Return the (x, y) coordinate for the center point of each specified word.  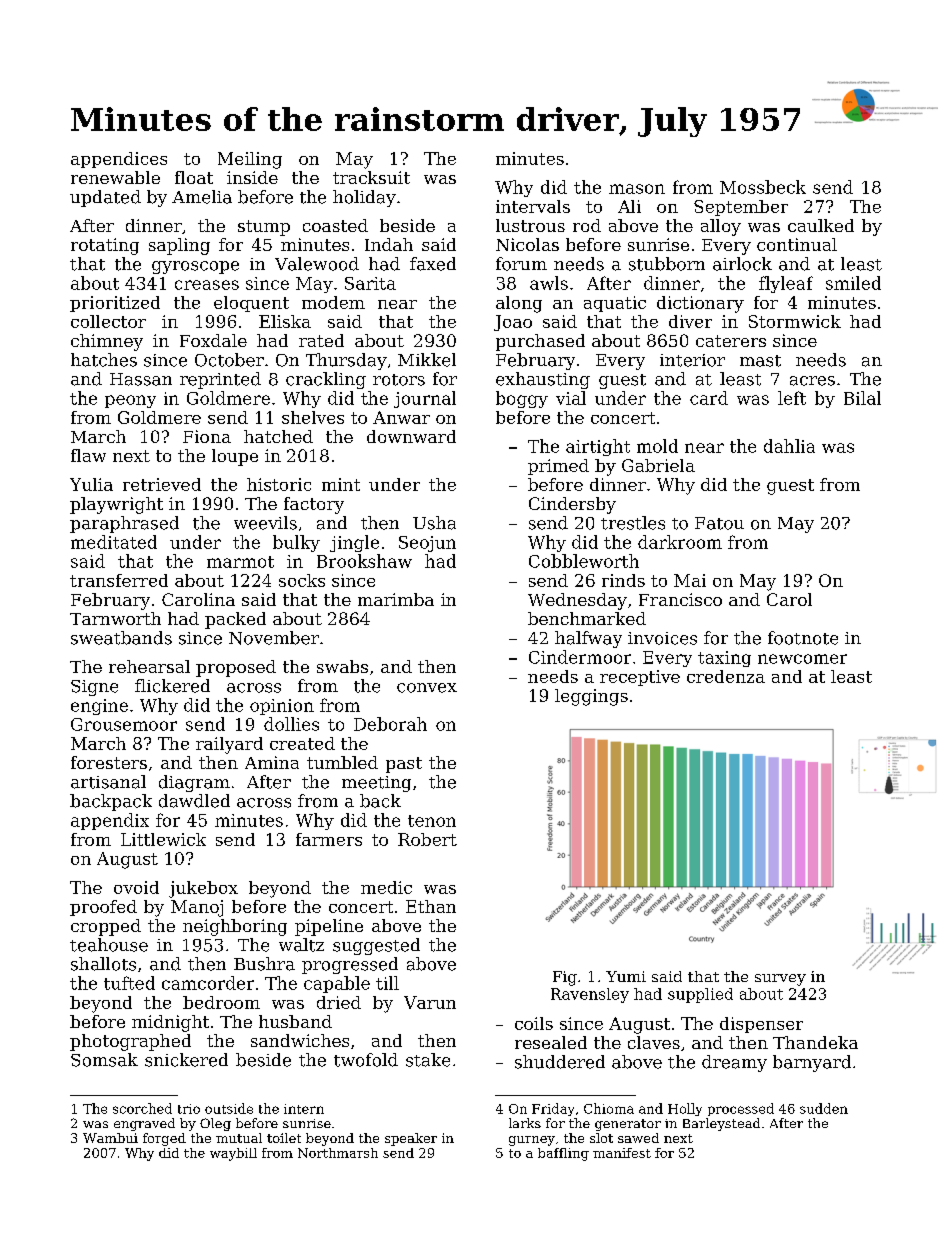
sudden (824, 1108)
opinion (282, 707)
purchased (540, 342)
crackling (326, 380)
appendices (119, 160)
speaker (411, 1139)
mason (637, 189)
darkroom (680, 542)
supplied (700, 995)
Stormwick (795, 321)
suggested (376, 946)
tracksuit (371, 177)
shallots (103, 964)
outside (229, 1108)
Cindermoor (580, 657)
